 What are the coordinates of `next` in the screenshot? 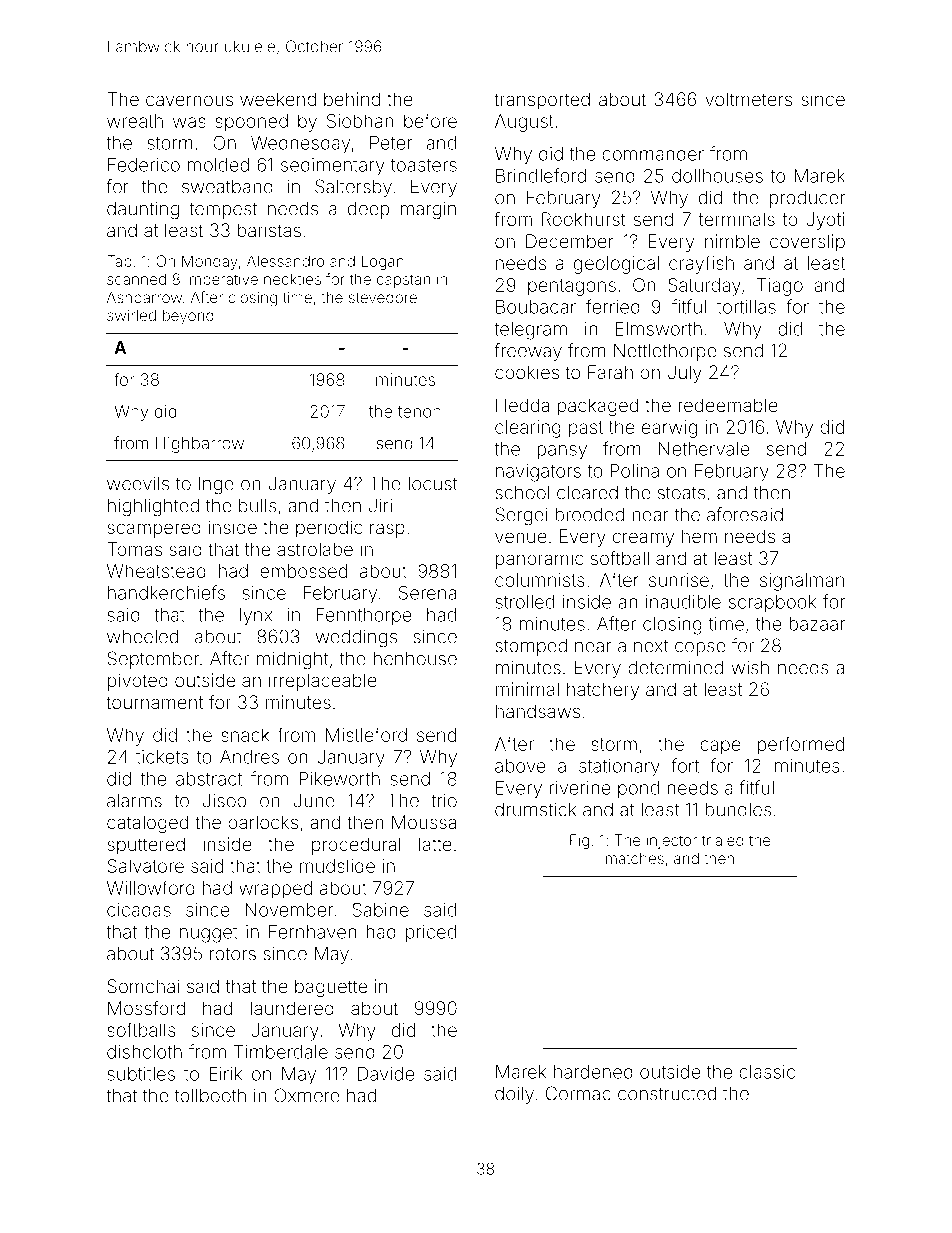 It's located at (651, 646).
